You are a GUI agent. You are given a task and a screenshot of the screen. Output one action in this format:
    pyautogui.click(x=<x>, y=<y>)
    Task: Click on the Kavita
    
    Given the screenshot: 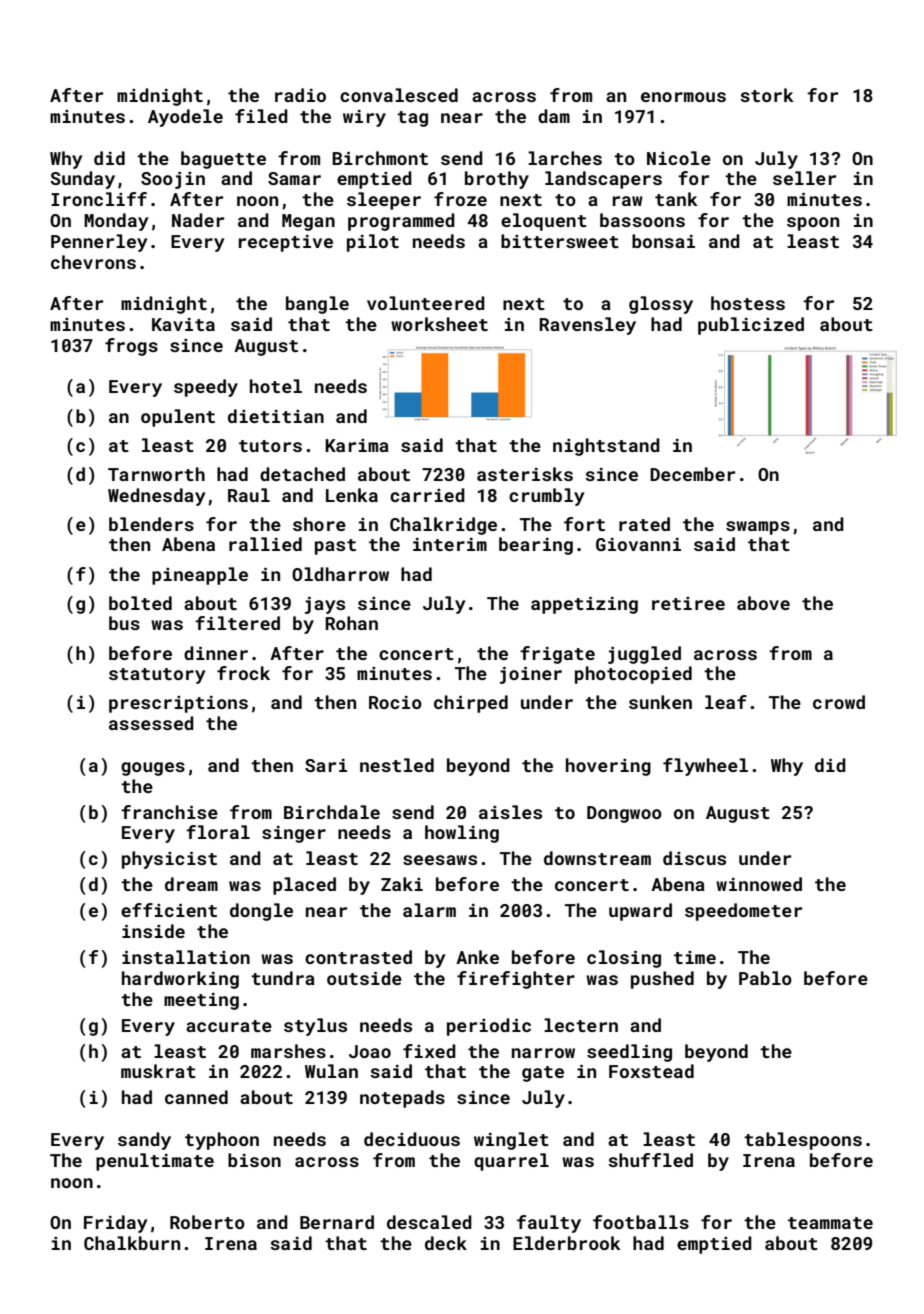 What is the action you would take?
    pyautogui.click(x=183, y=324)
